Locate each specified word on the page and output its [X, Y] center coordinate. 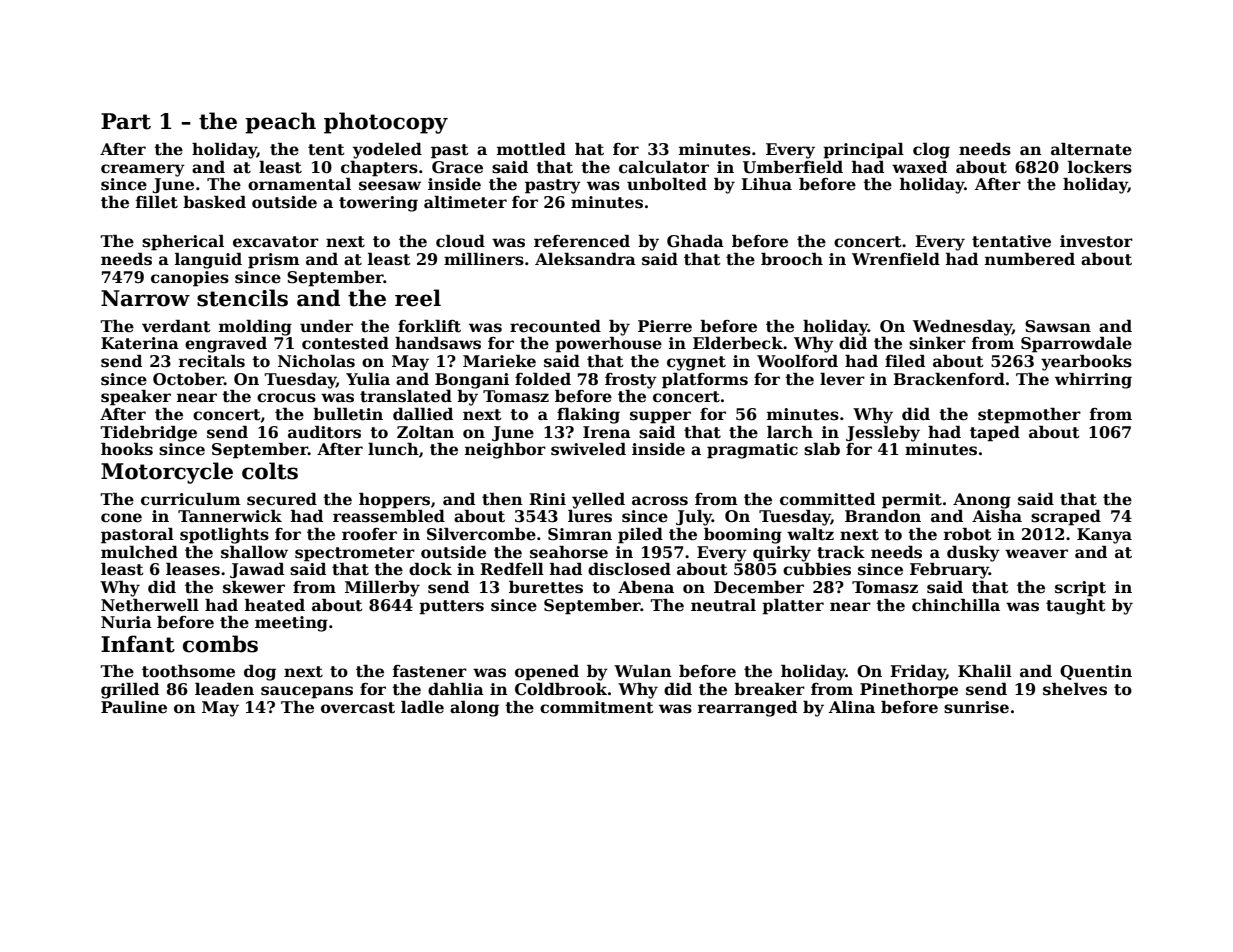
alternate [1091, 149]
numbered [1030, 259]
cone [121, 518]
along [474, 709]
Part [126, 121]
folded [543, 379]
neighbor [505, 451]
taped [995, 434]
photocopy [386, 123]
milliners [484, 259]
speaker [136, 398]
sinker [937, 343]
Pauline [134, 707]
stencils [242, 298]
